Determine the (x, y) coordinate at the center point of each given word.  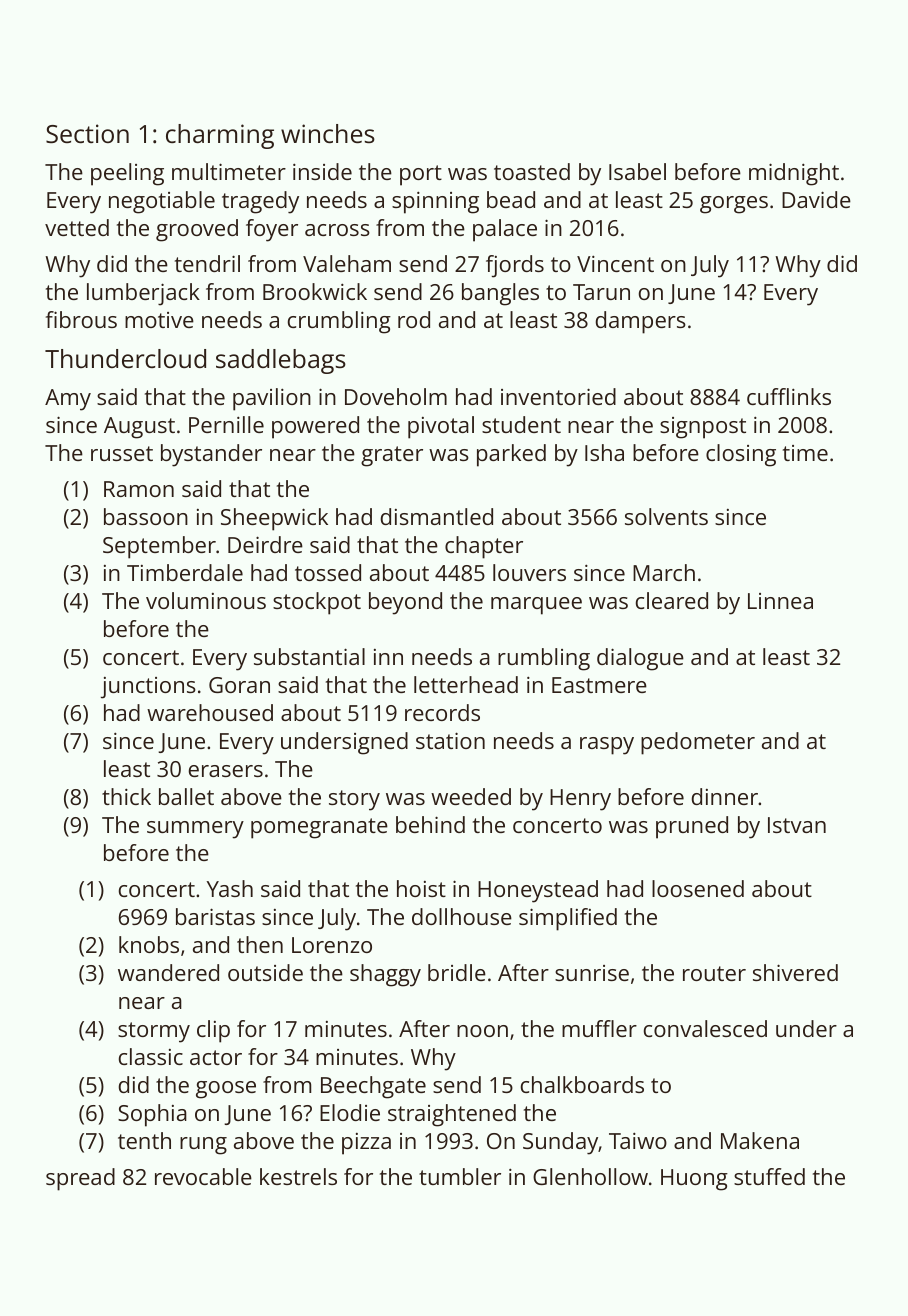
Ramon (139, 489)
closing (741, 455)
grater (392, 456)
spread (80, 1179)
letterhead (466, 684)
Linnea (780, 601)
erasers (226, 771)
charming (220, 136)
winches (328, 133)
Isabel (637, 171)
